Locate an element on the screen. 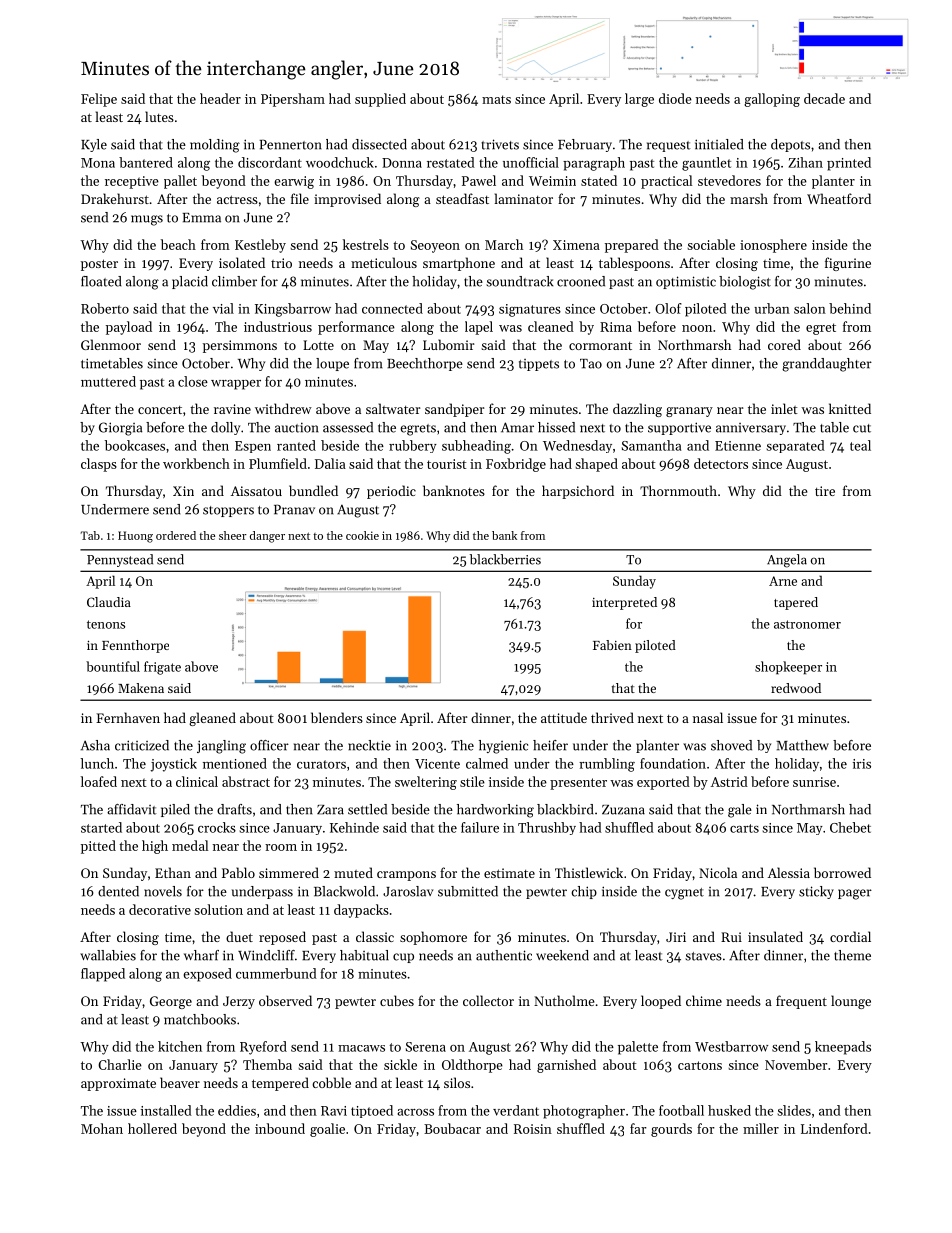 This screenshot has width=952, height=1233. foundation is located at coordinates (673, 763).
